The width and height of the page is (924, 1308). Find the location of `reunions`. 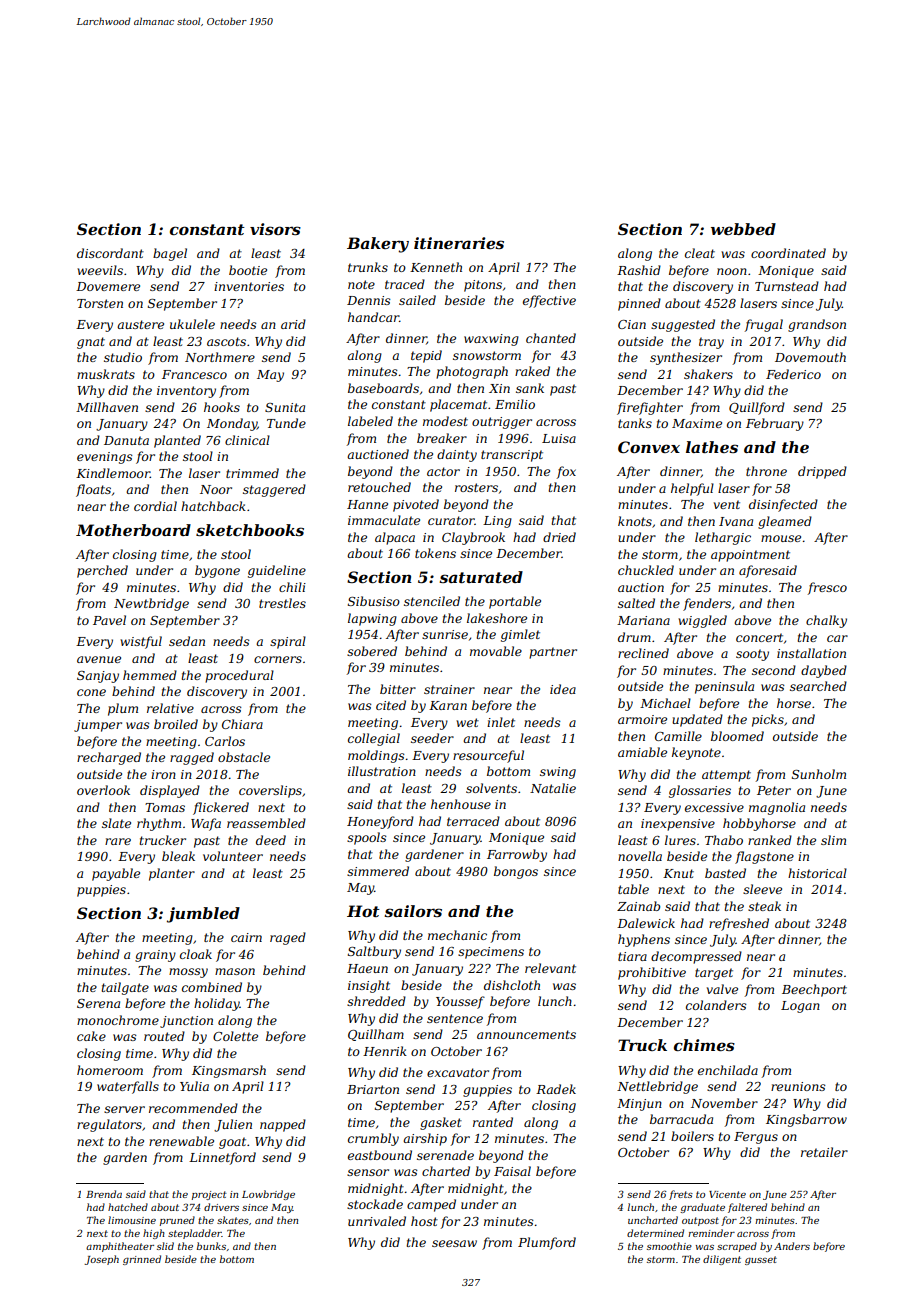

reunions is located at coordinates (798, 1086).
